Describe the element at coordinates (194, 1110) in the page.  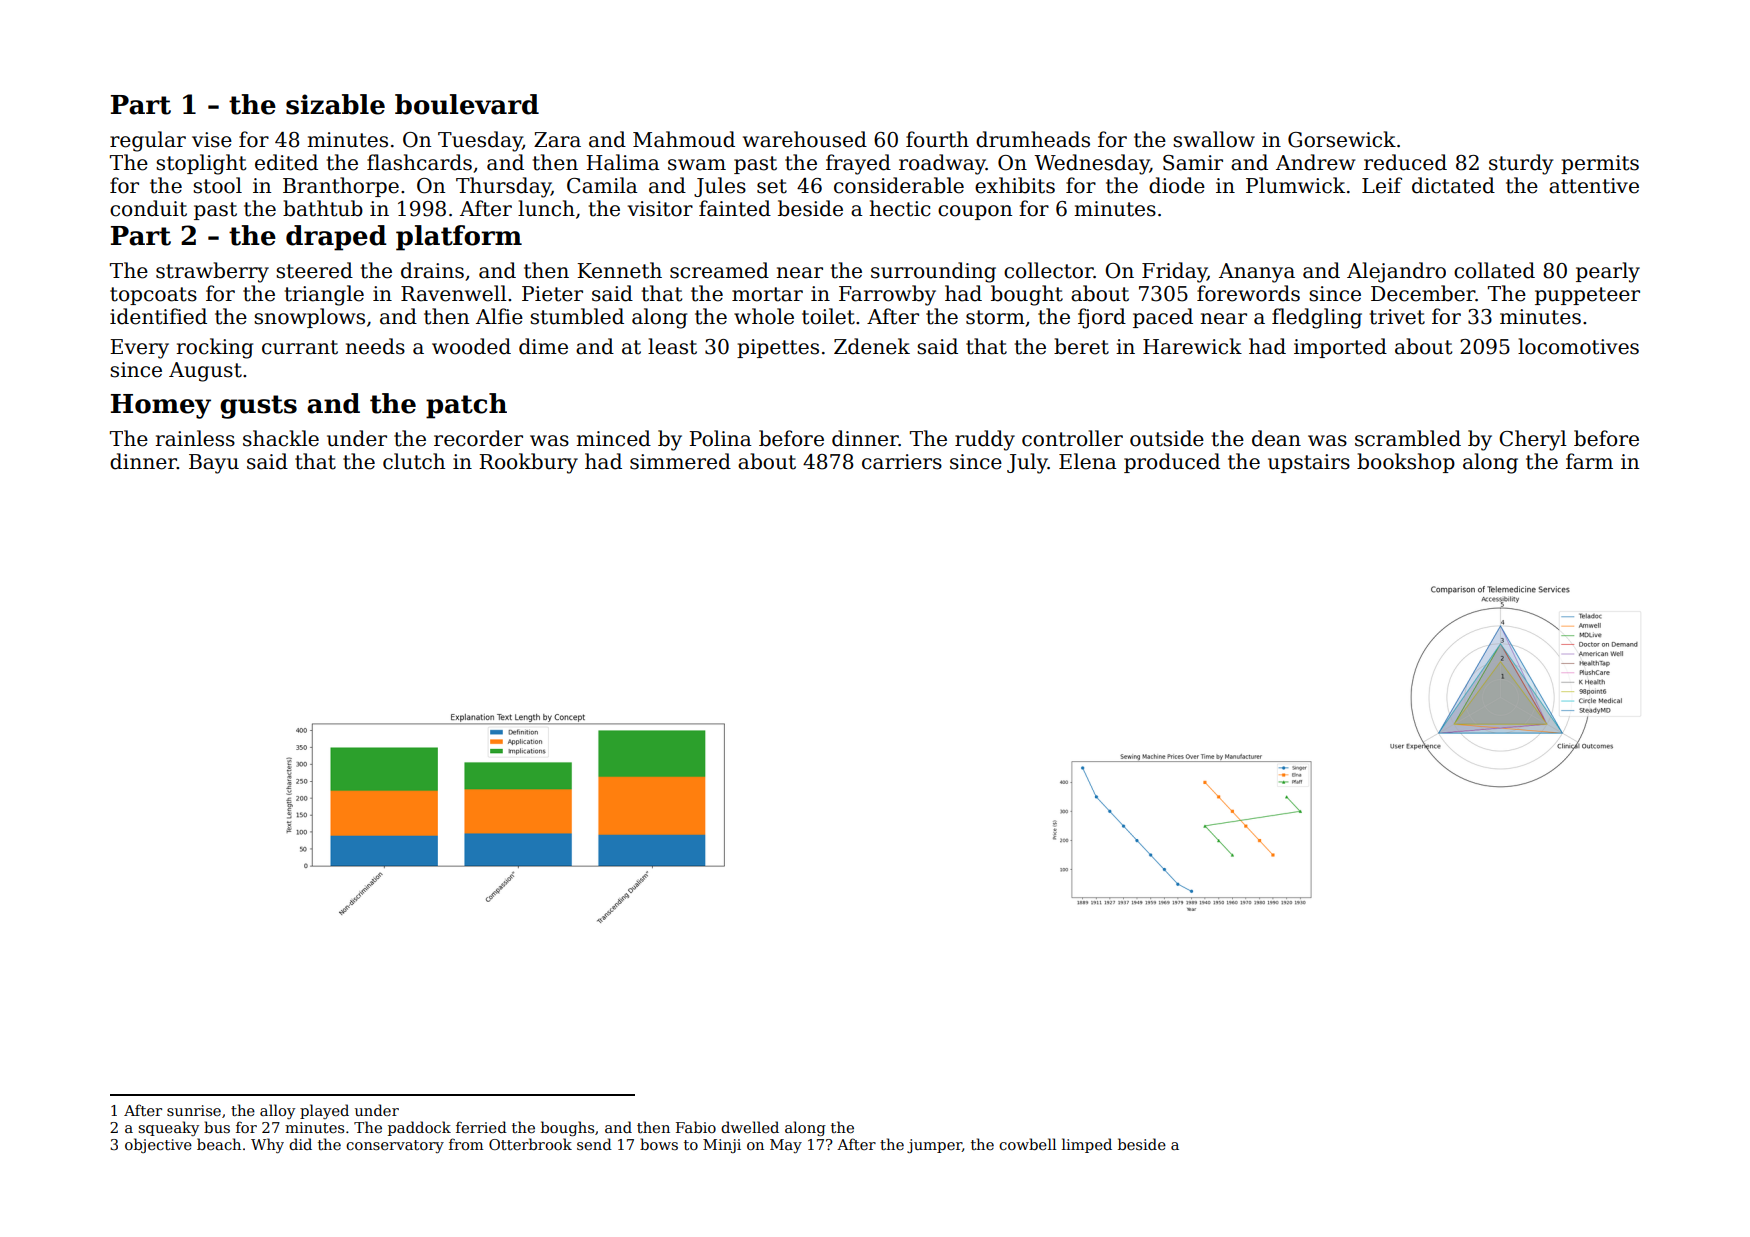
I see `sunrise` at that location.
